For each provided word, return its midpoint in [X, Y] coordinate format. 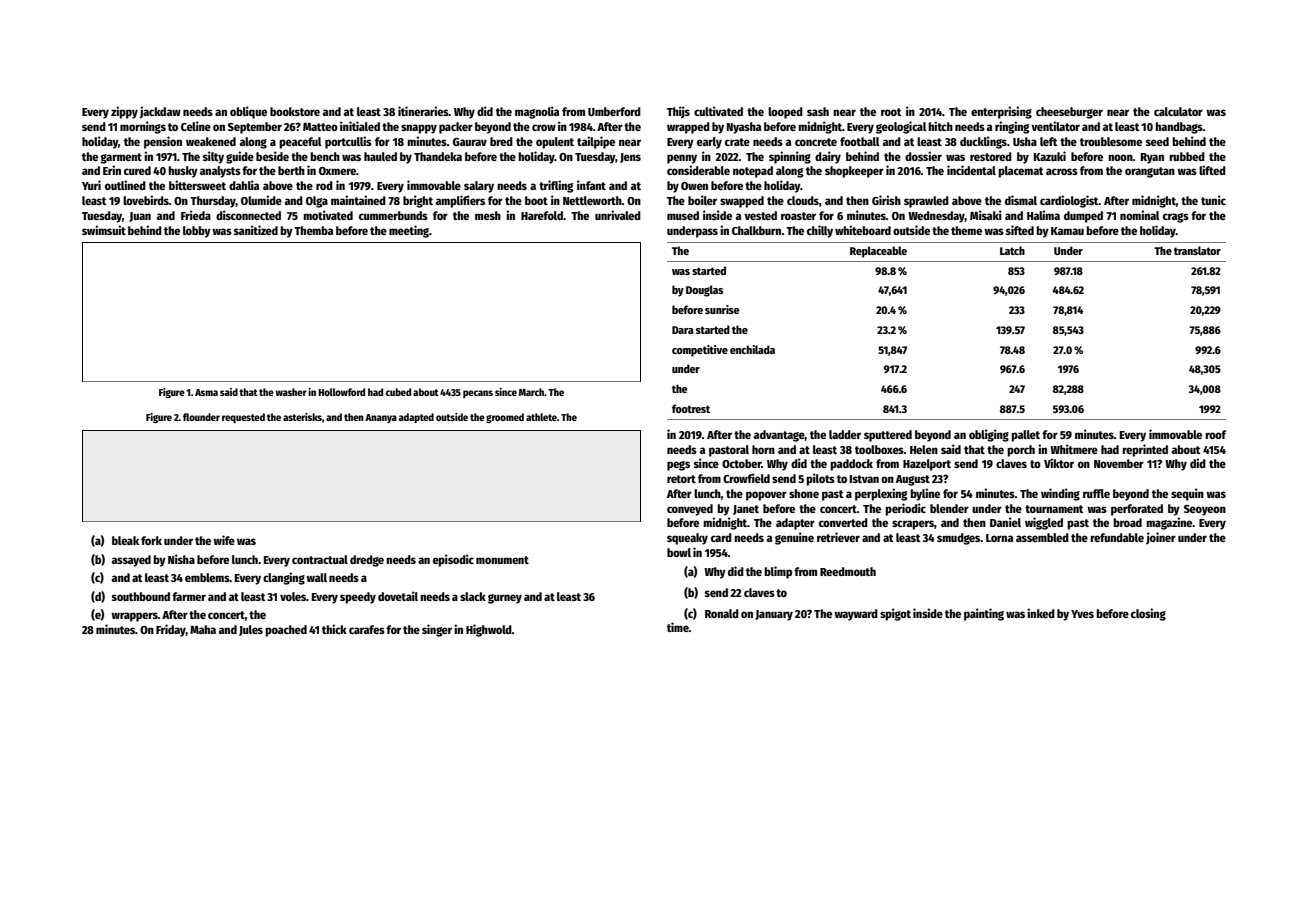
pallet [1025, 436]
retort [681, 479]
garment [121, 158]
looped [785, 113]
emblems [207, 577]
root [891, 112]
